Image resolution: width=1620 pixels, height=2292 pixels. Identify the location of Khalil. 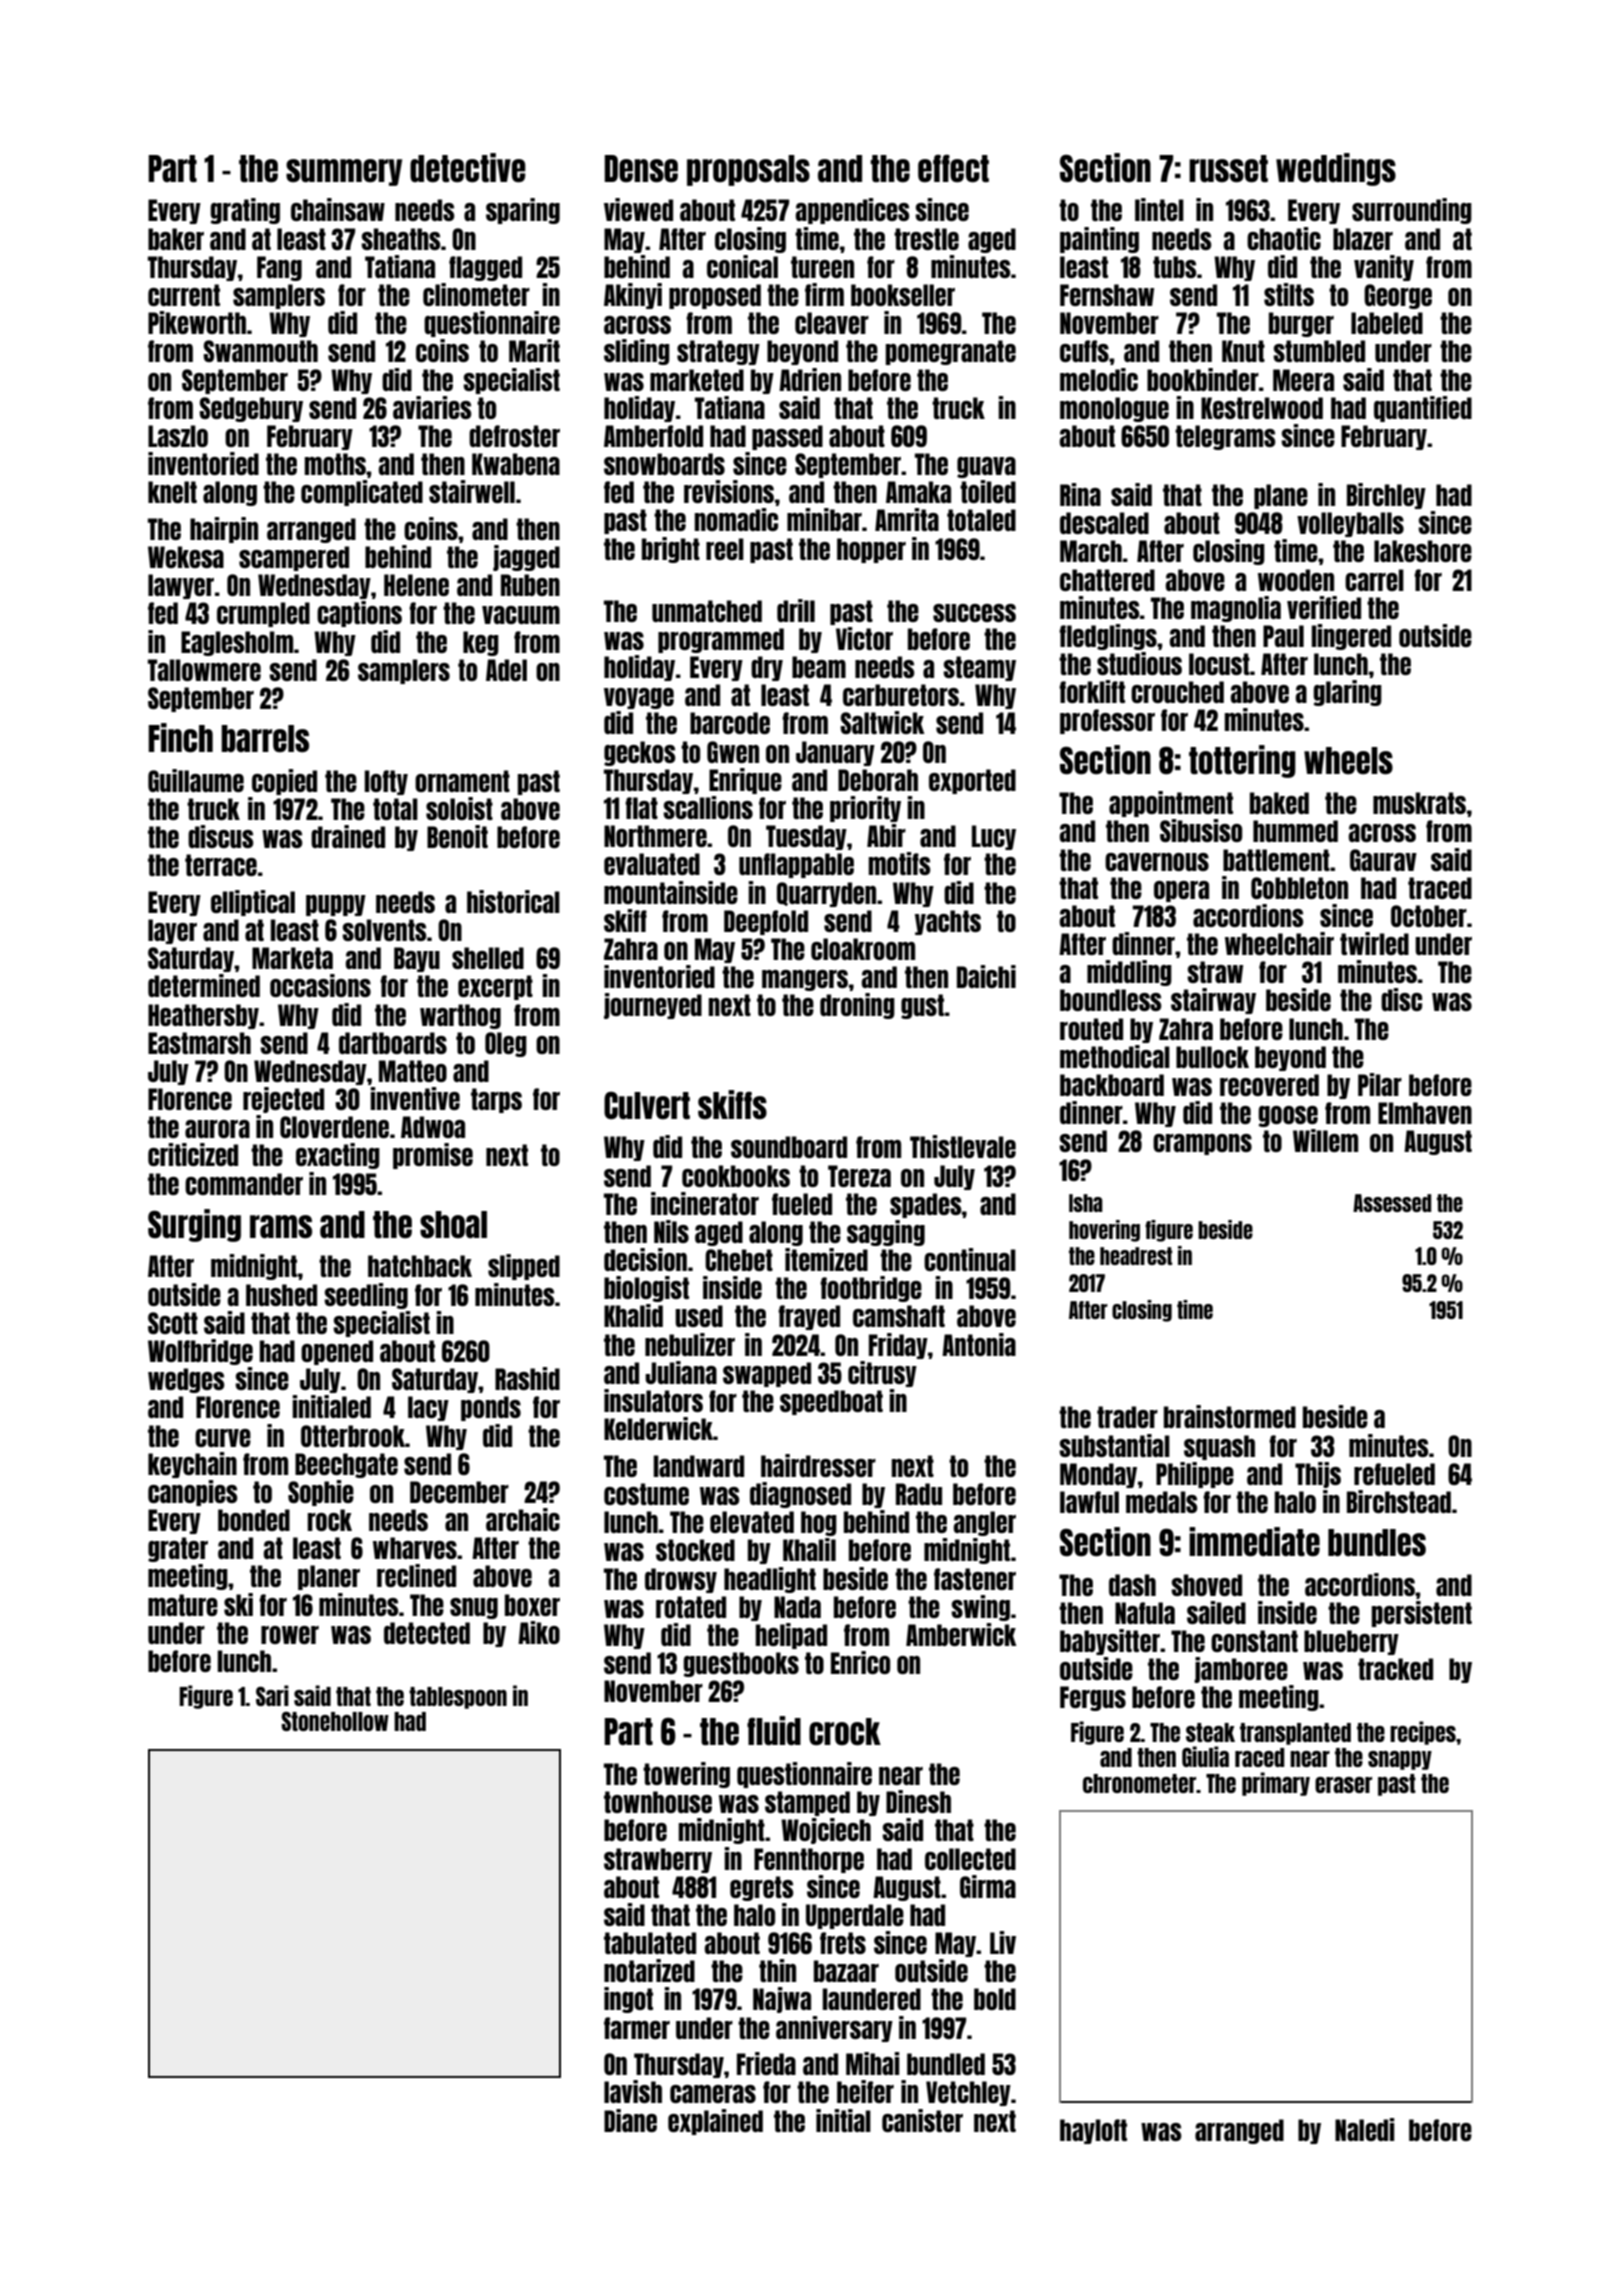
(809, 1549).
